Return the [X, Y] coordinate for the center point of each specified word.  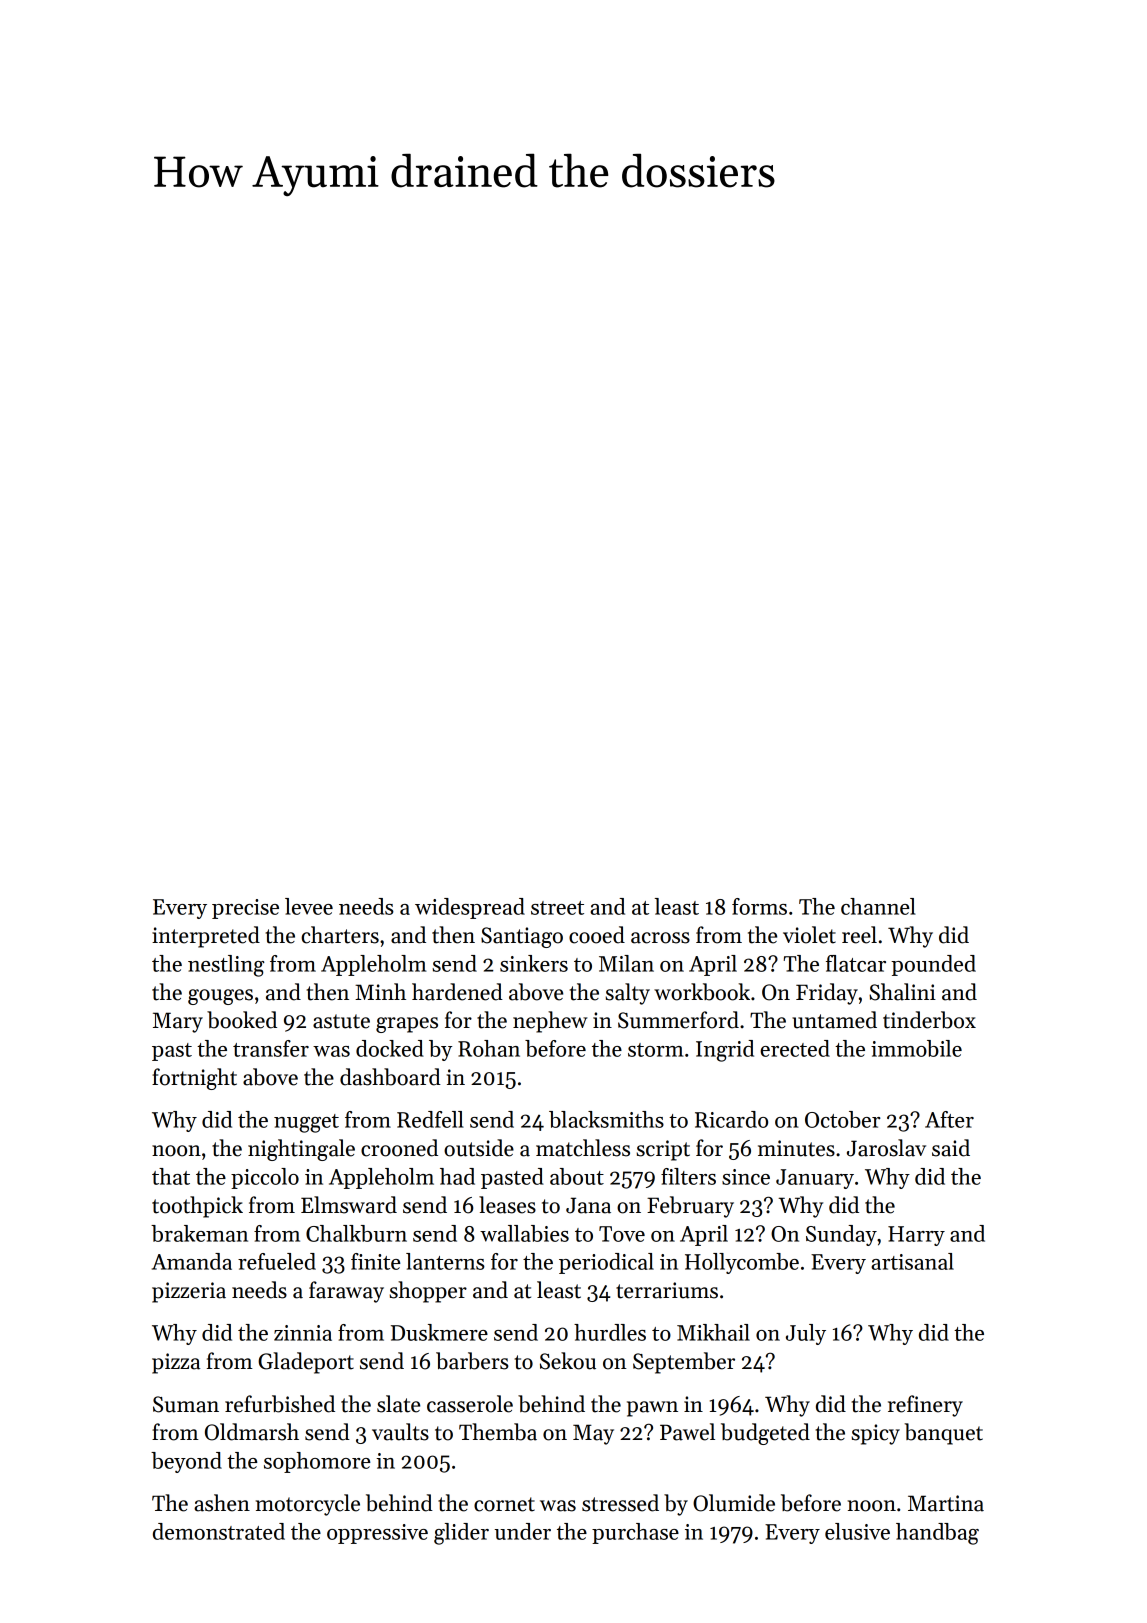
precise [245, 909]
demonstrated [219, 1531]
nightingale [301, 1150]
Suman [186, 1404]
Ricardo [731, 1119]
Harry [916, 1236]
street [557, 908]
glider [461, 1534]
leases [507, 1205]
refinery [925, 1406]
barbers [472, 1361]
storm [655, 1050]
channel [878, 906]
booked [242, 1020]
